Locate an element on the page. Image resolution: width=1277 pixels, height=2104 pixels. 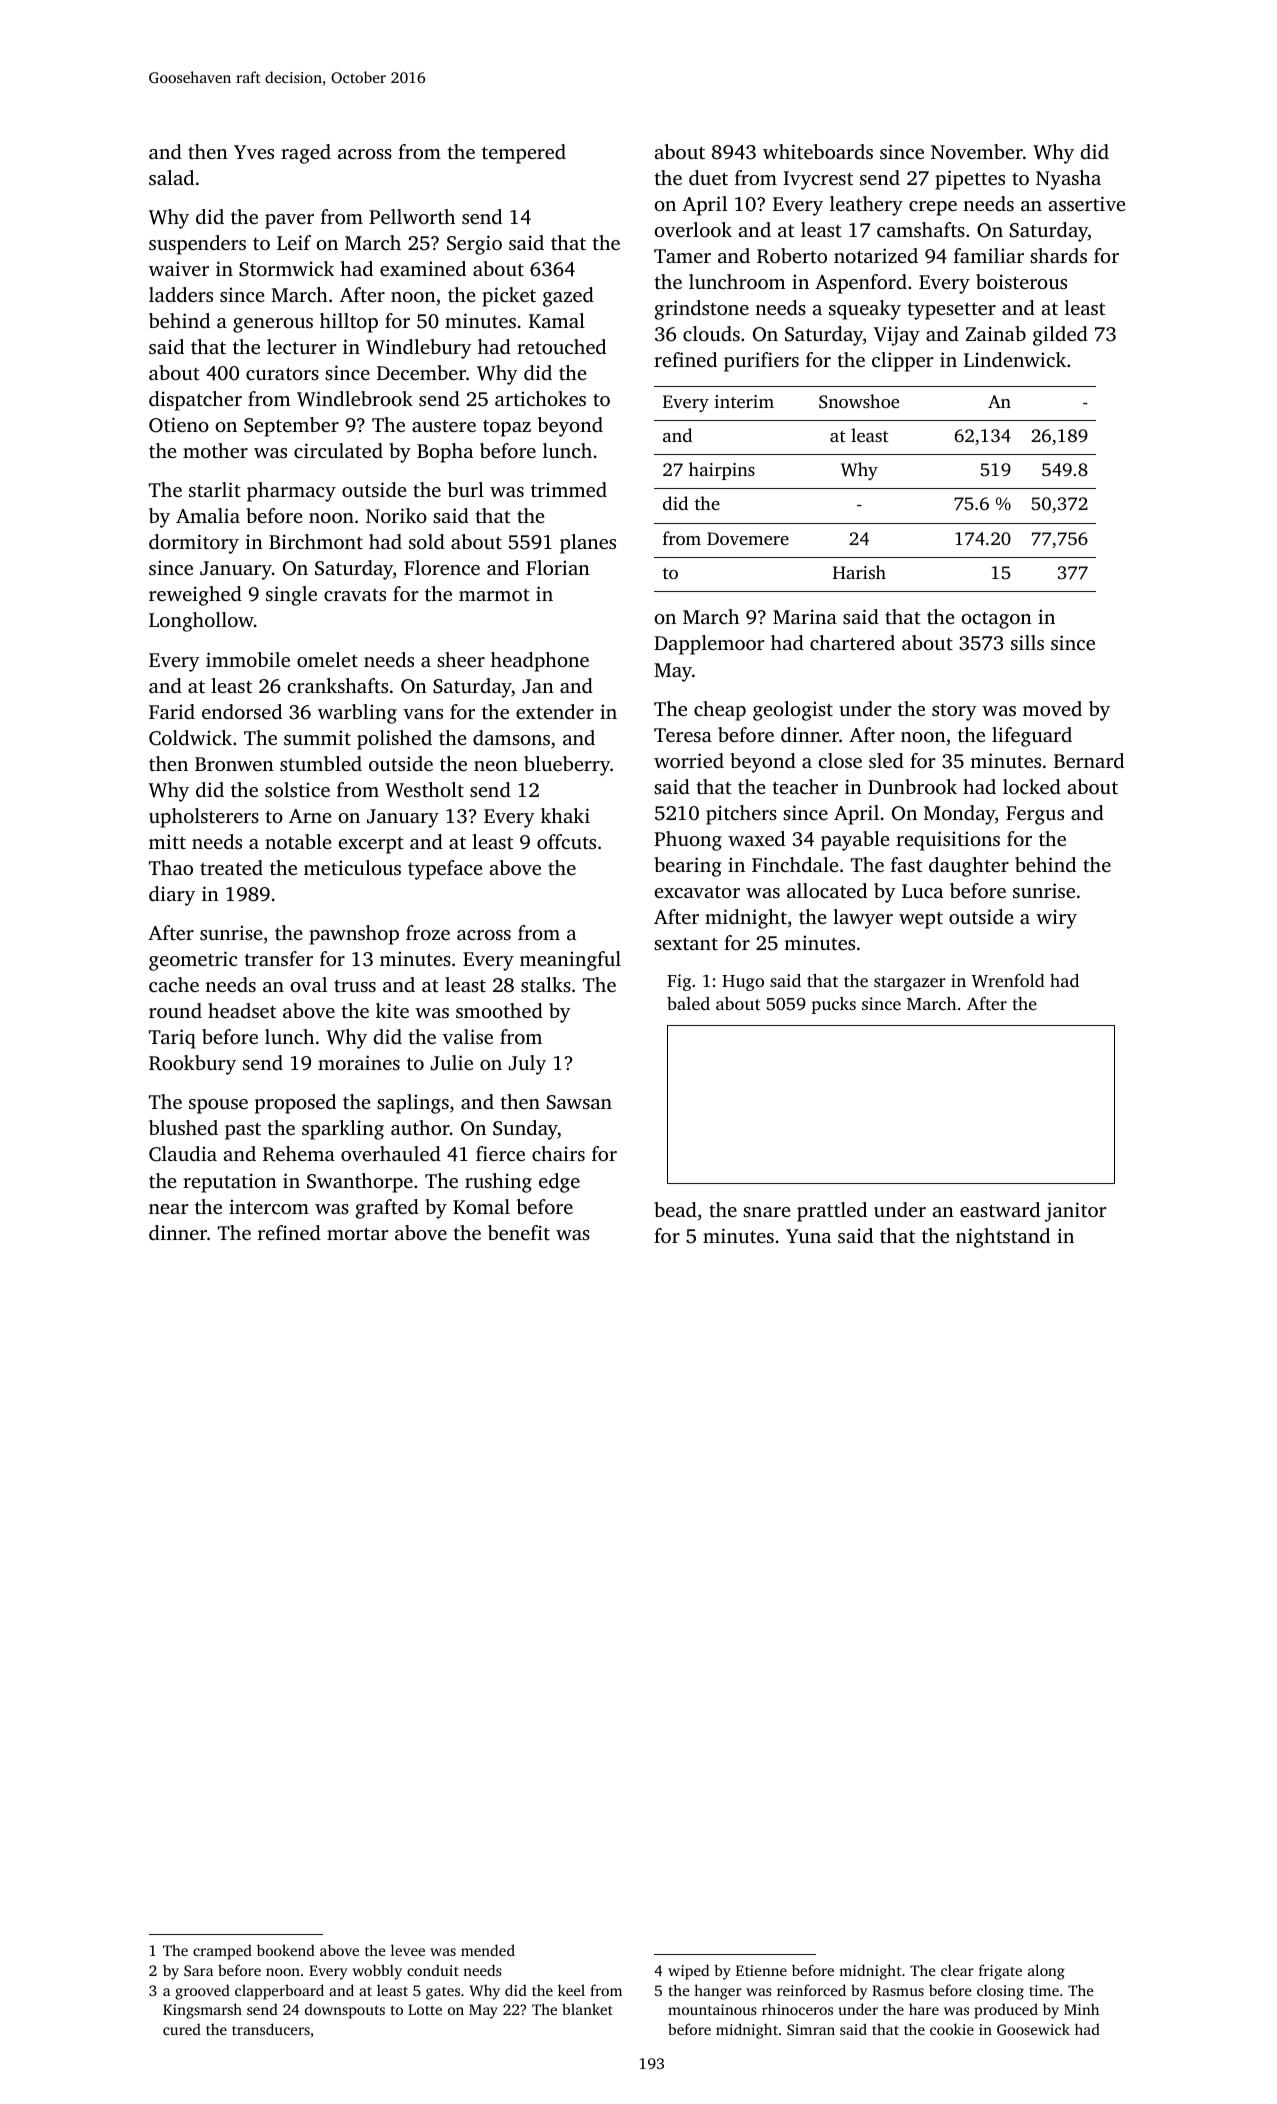
hilltop is located at coordinates (349, 323).
